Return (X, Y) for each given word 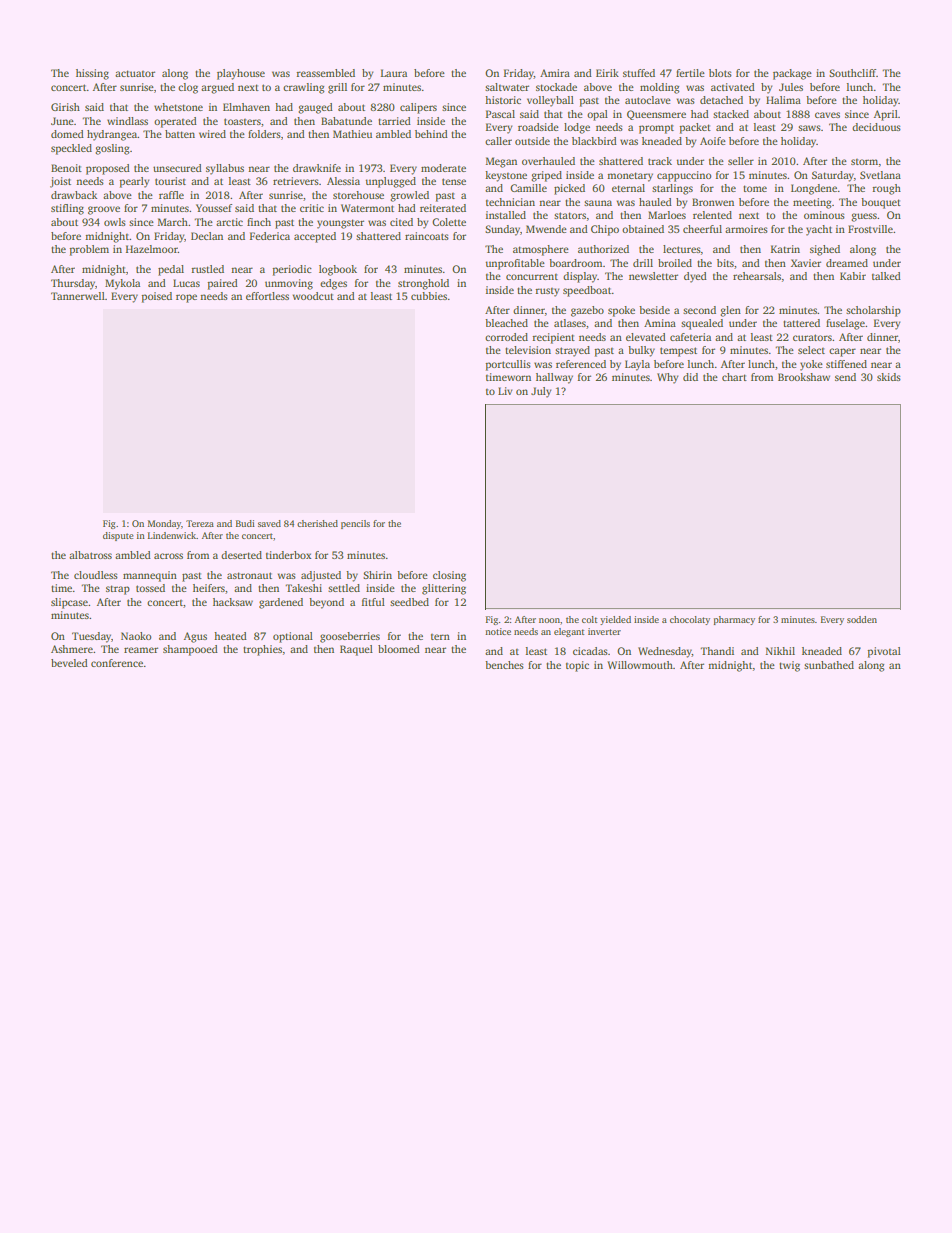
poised (156, 297)
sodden (862, 619)
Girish (65, 107)
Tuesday (91, 637)
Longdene (814, 189)
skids (889, 377)
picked (569, 189)
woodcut (313, 296)
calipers (418, 108)
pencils (355, 524)
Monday (164, 524)
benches (504, 665)
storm (864, 162)
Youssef (214, 208)
